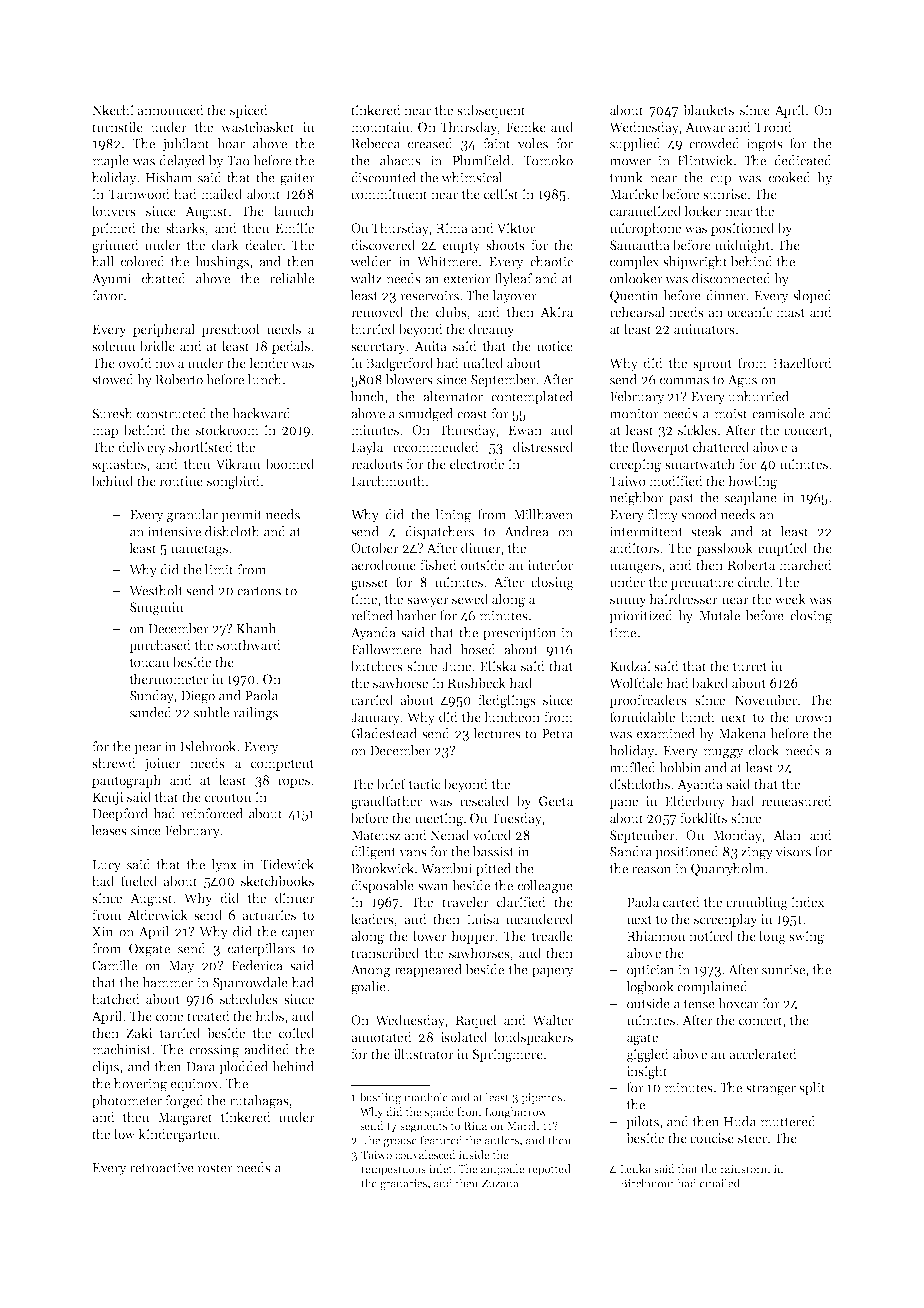 The height and width of the screenshot is (1308, 924). What do you see at coordinates (268, 362) in the screenshot?
I see `lender` at bounding box center [268, 362].
